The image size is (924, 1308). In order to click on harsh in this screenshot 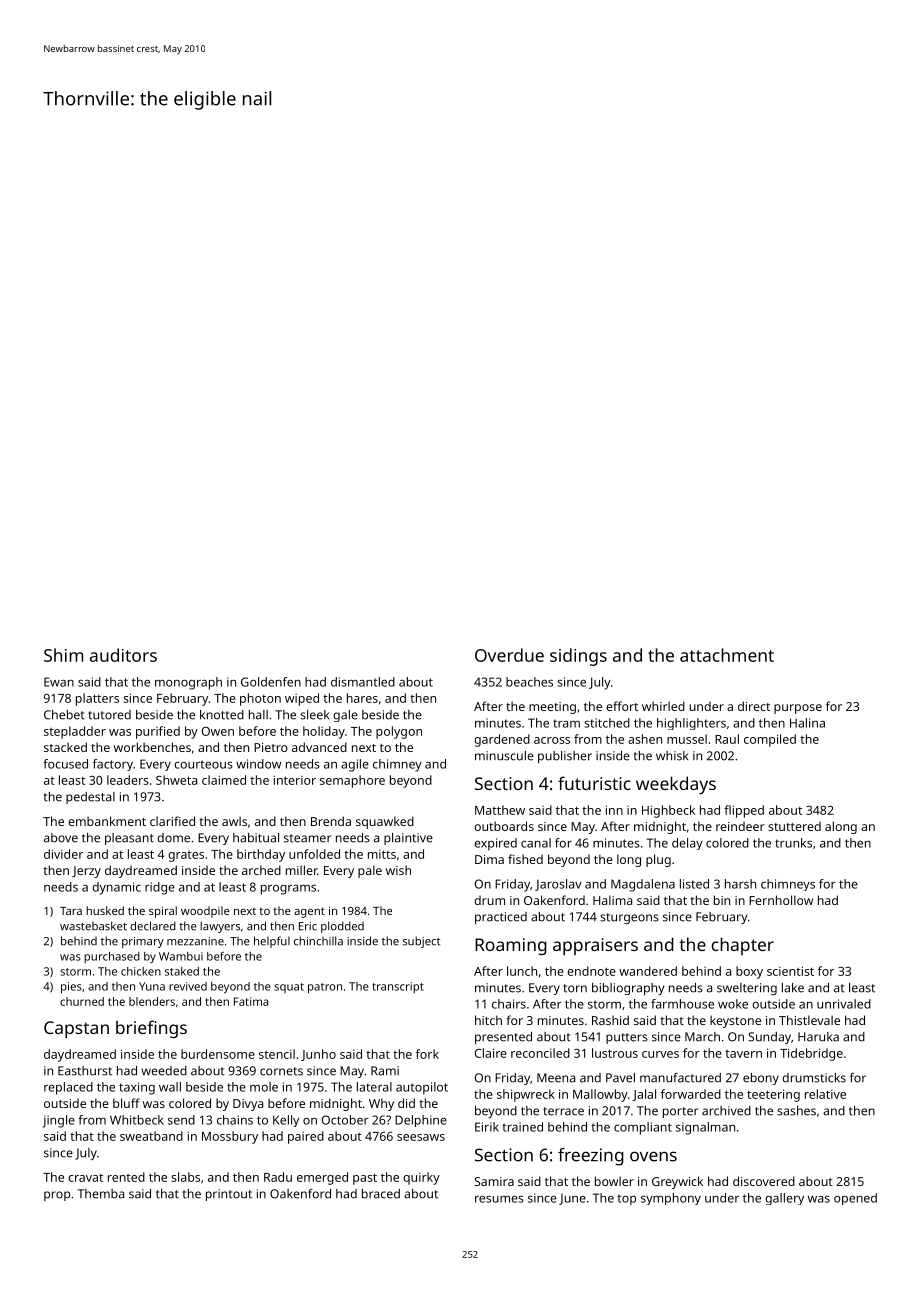, I will do `click(740, 884)`.
